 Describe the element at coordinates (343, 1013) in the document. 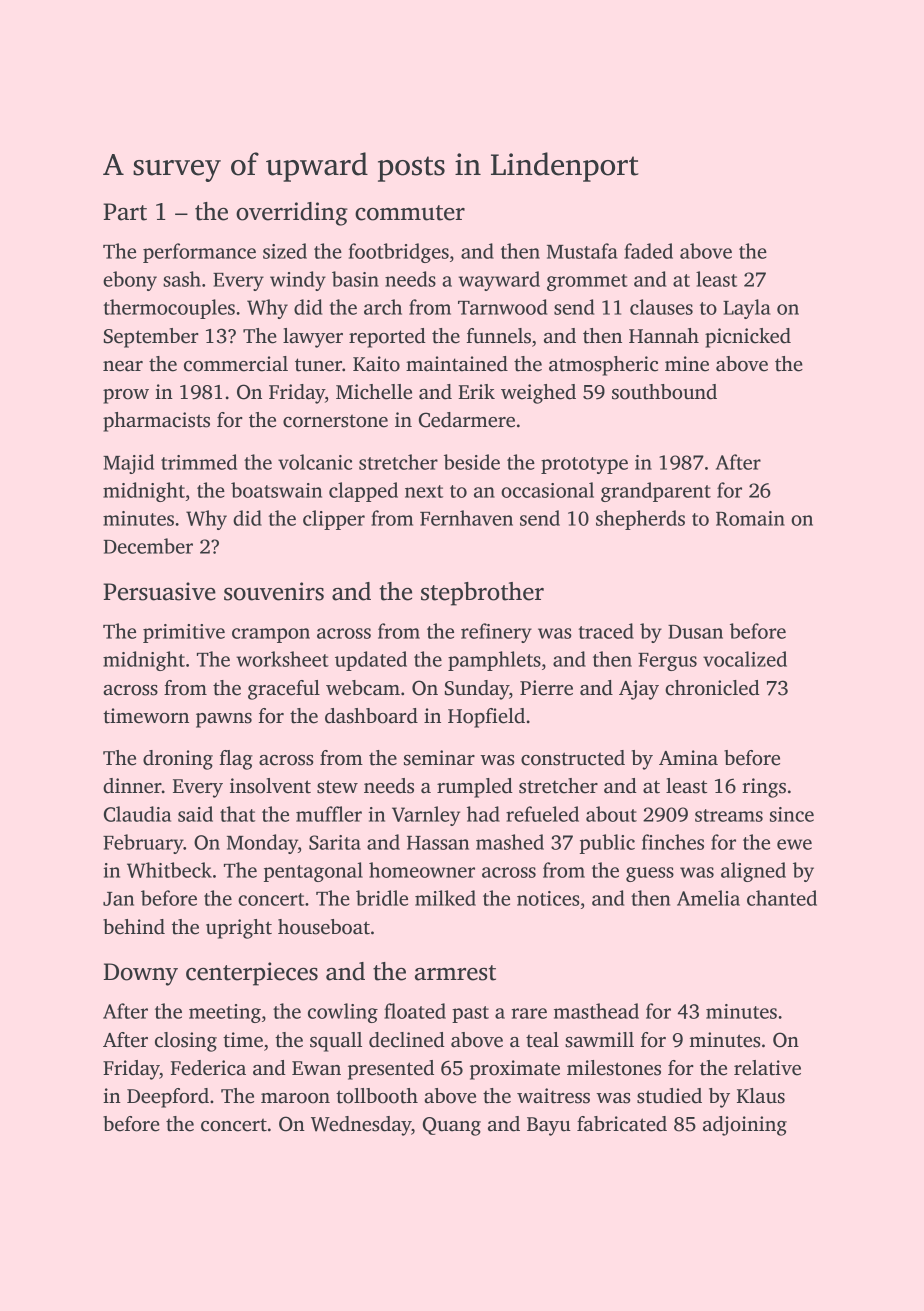

I see `cowling` at that location.
